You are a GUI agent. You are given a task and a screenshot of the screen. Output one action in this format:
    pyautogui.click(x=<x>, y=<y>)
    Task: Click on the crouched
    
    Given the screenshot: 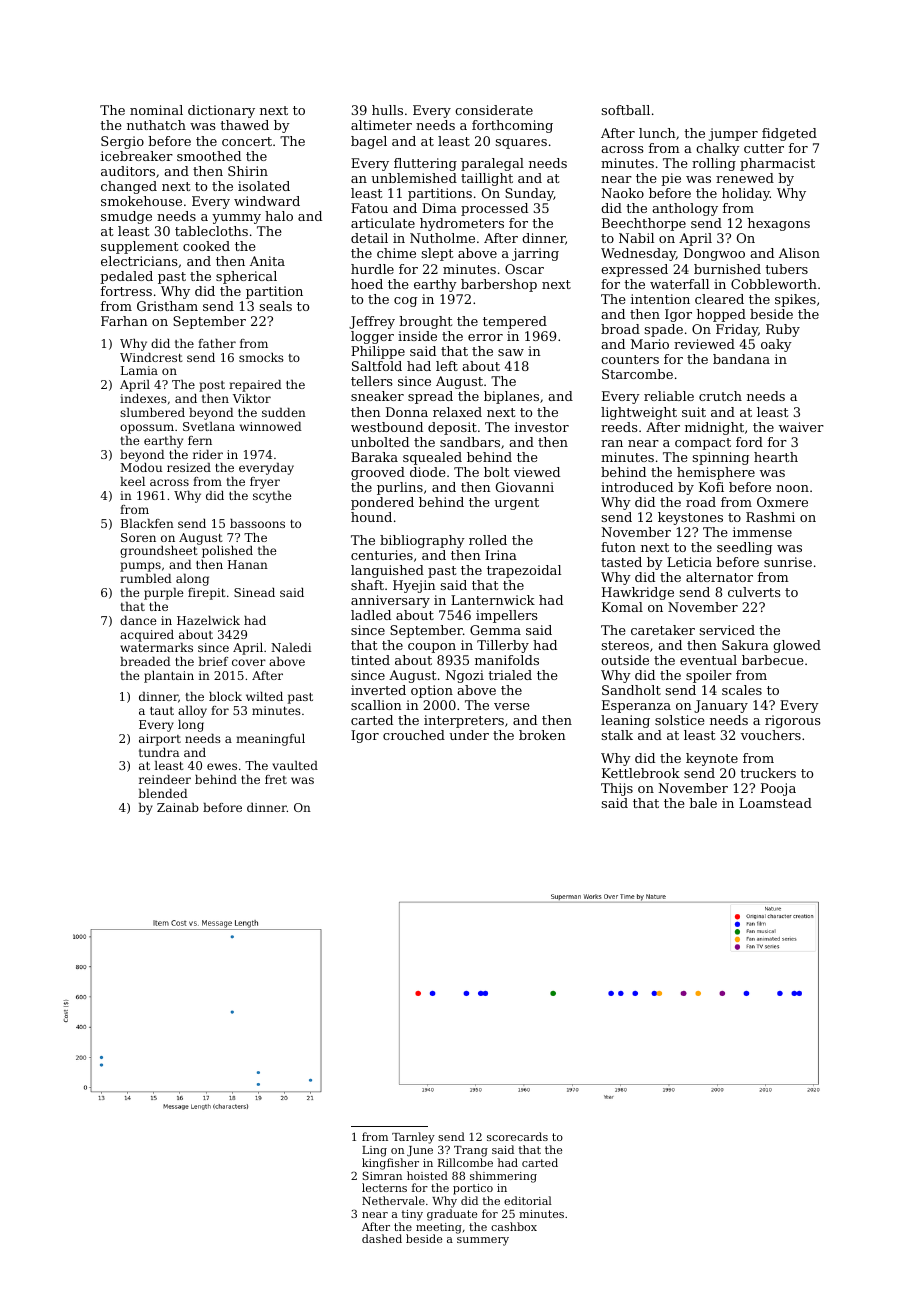 What is the action you would take?
    pyautogui.click(x=414, y=735)
